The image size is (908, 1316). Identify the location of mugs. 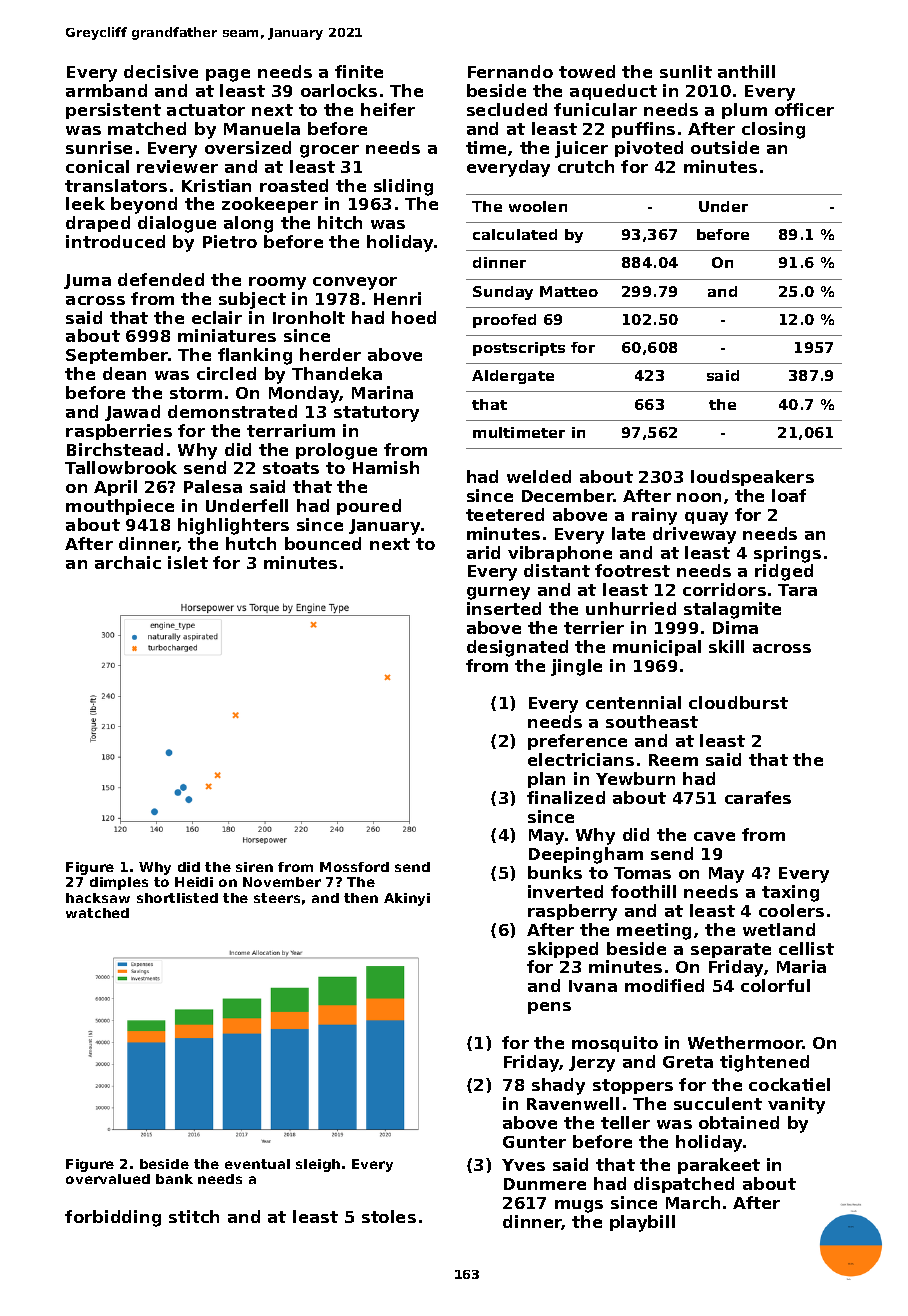
(579, 1206).
